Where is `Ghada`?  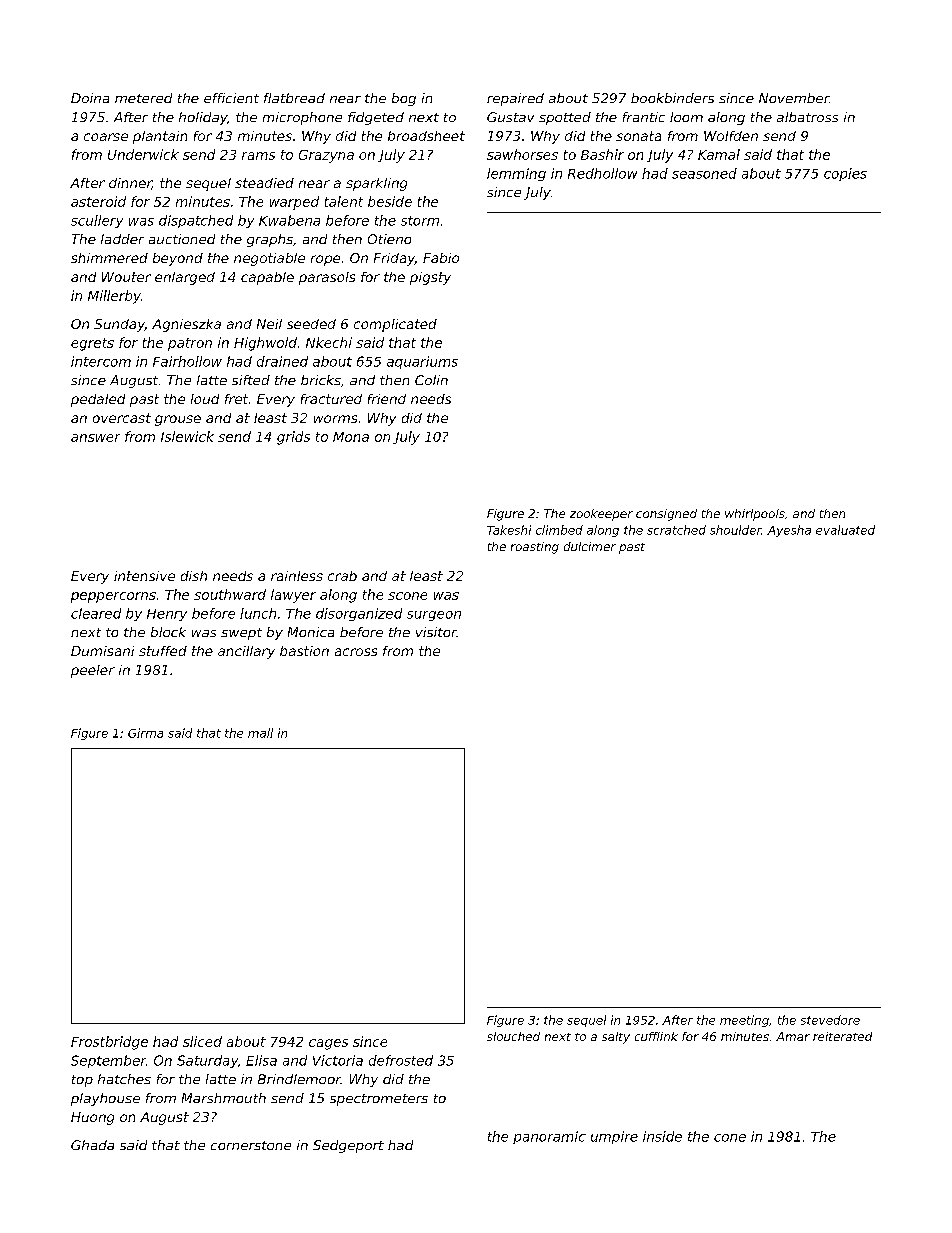
Ghada is located at coordinates (92, 1145).
